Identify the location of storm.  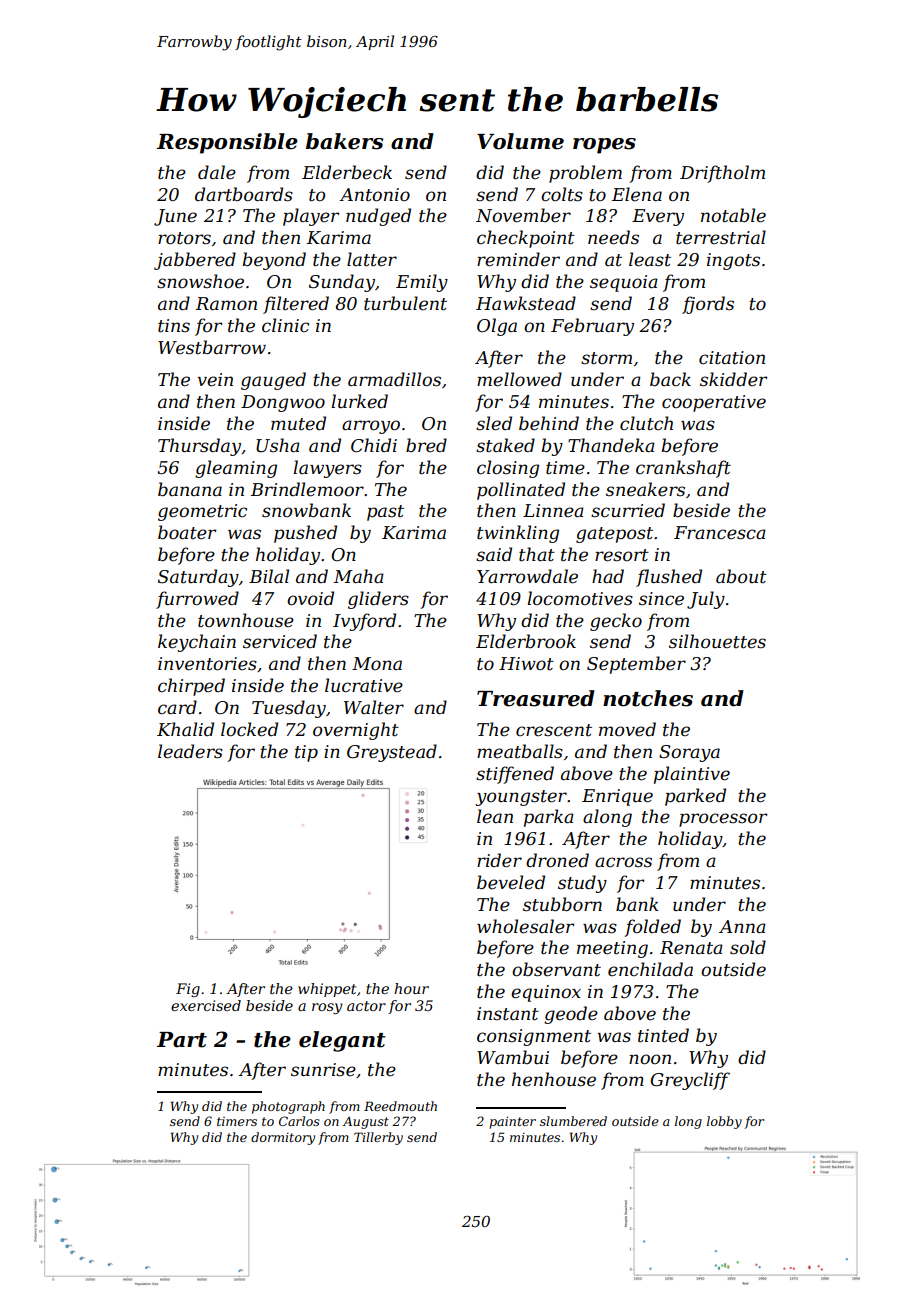
(606, 358).
